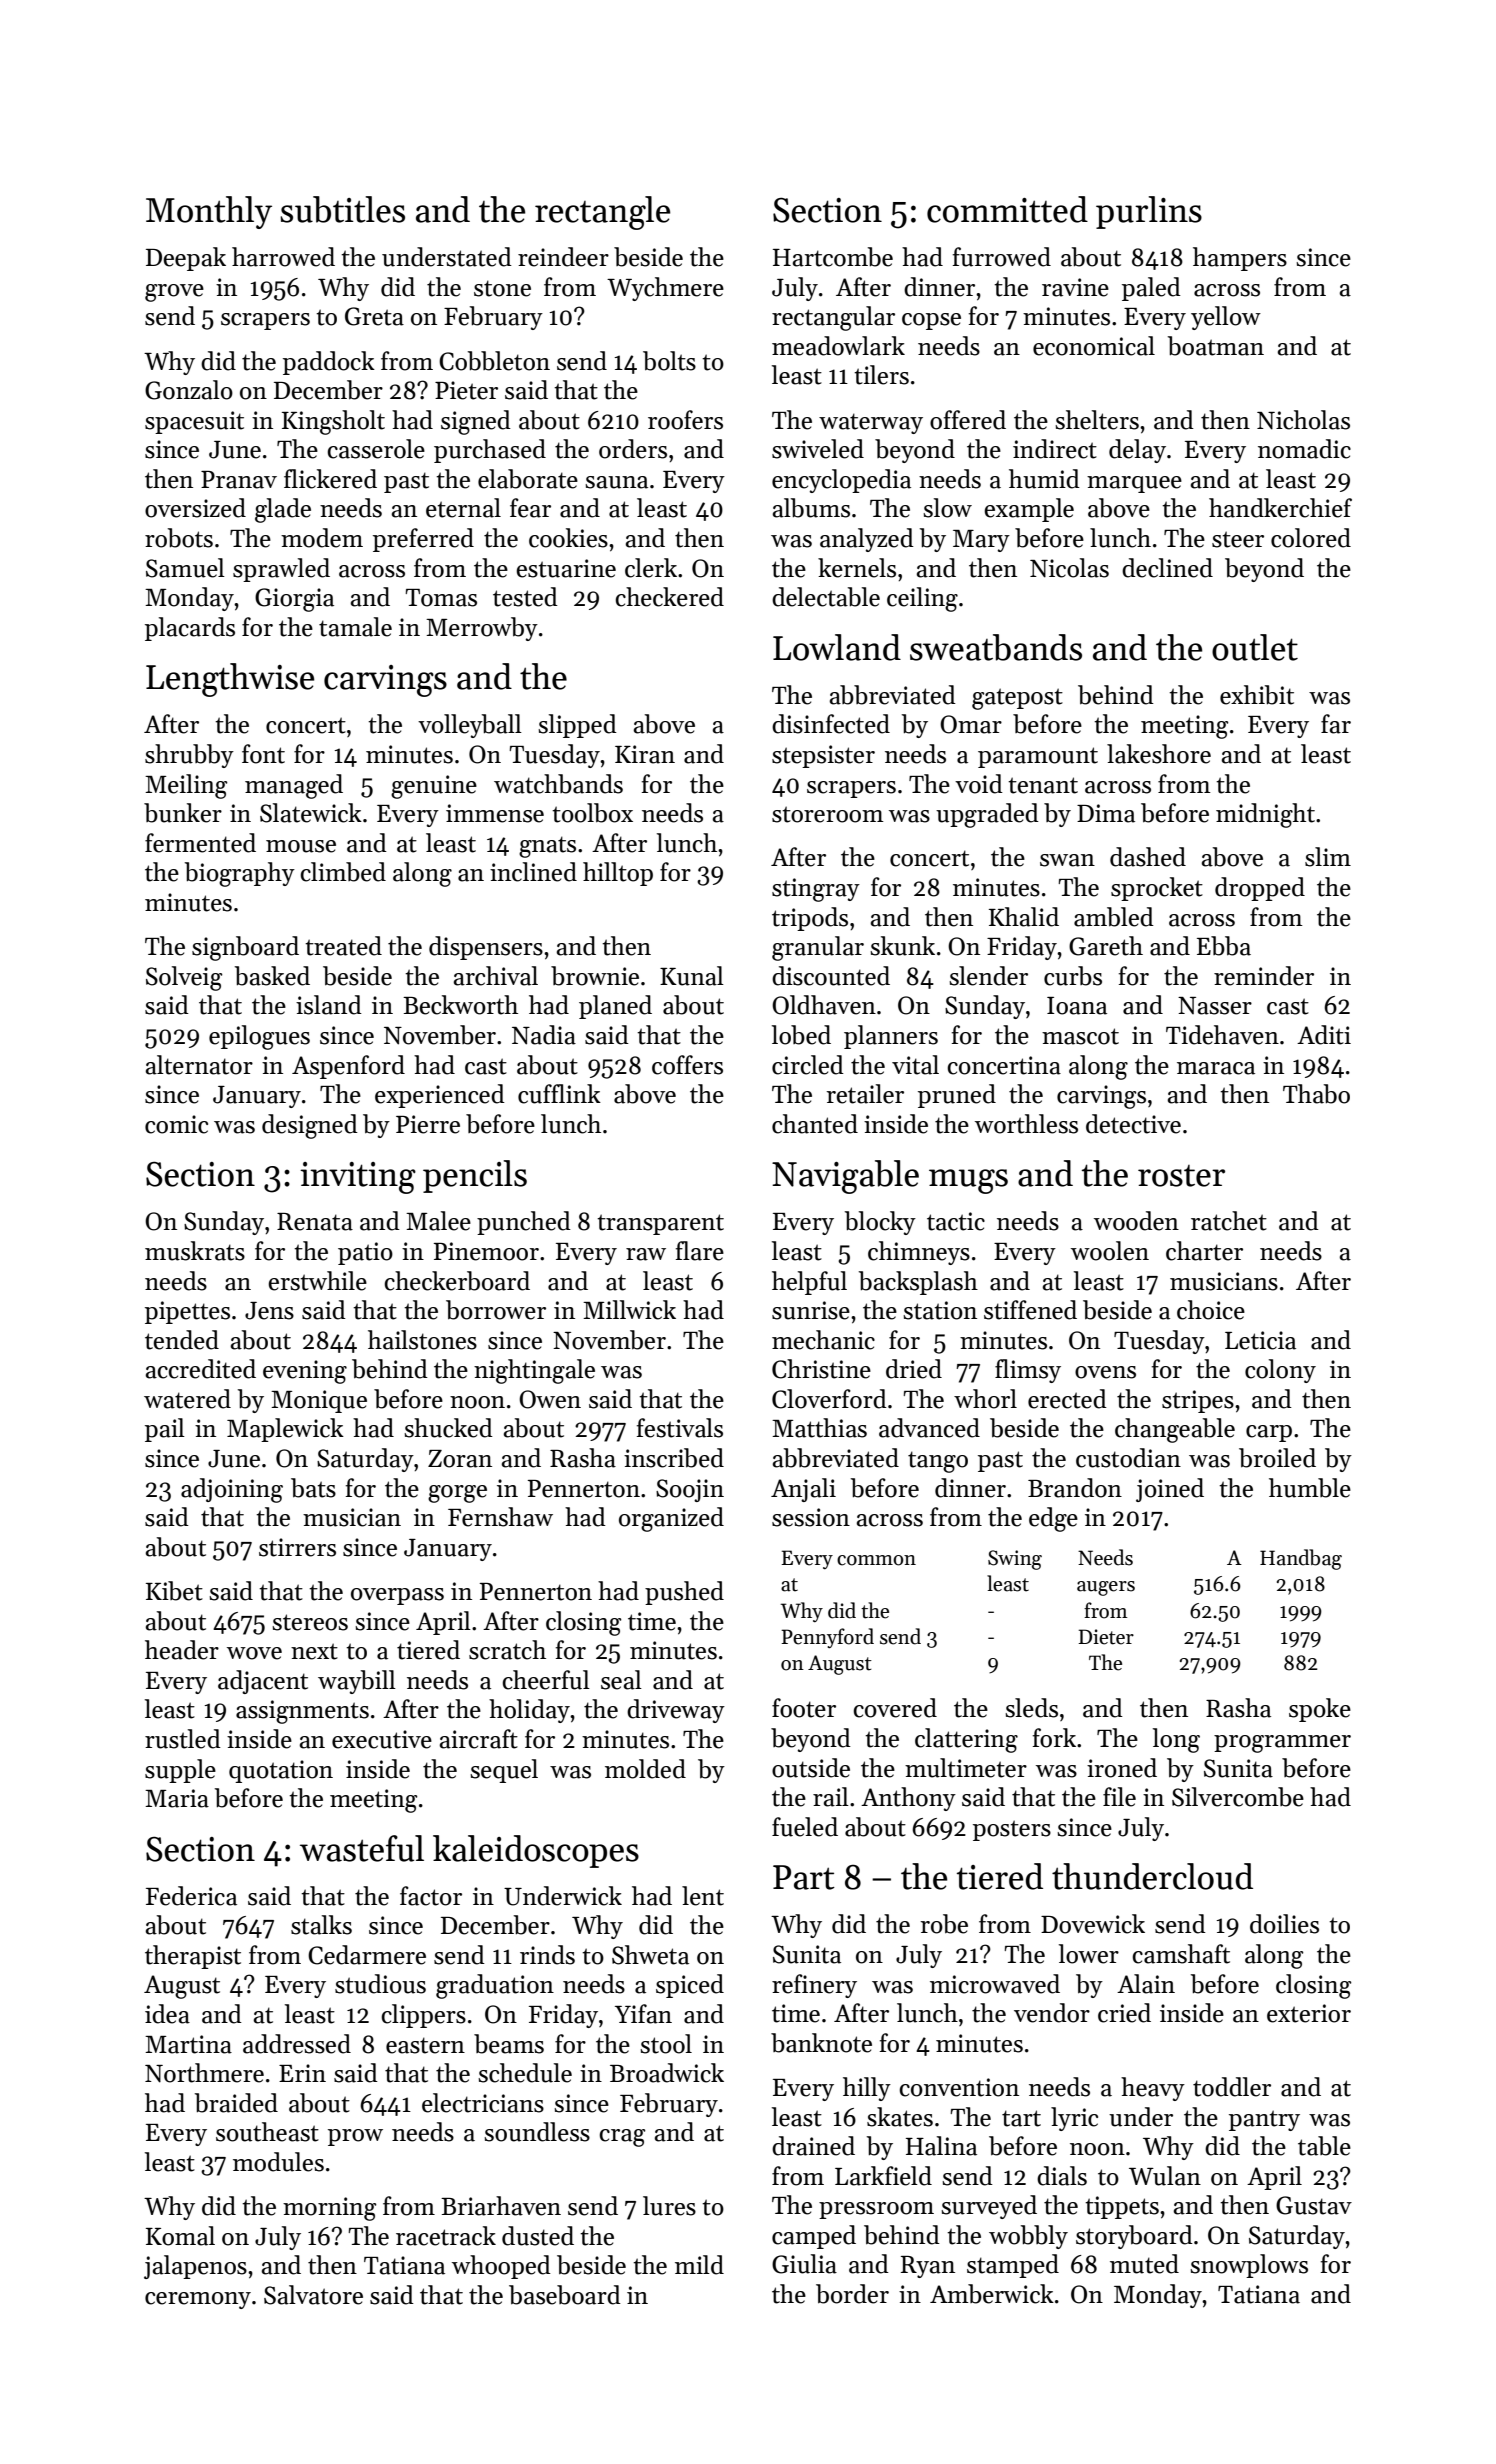 The image size is (1496, 2464). What do you see at coordinates (315, 1222) in the screenshot?
I see `Renata` at bounding box center [315, 1222].
